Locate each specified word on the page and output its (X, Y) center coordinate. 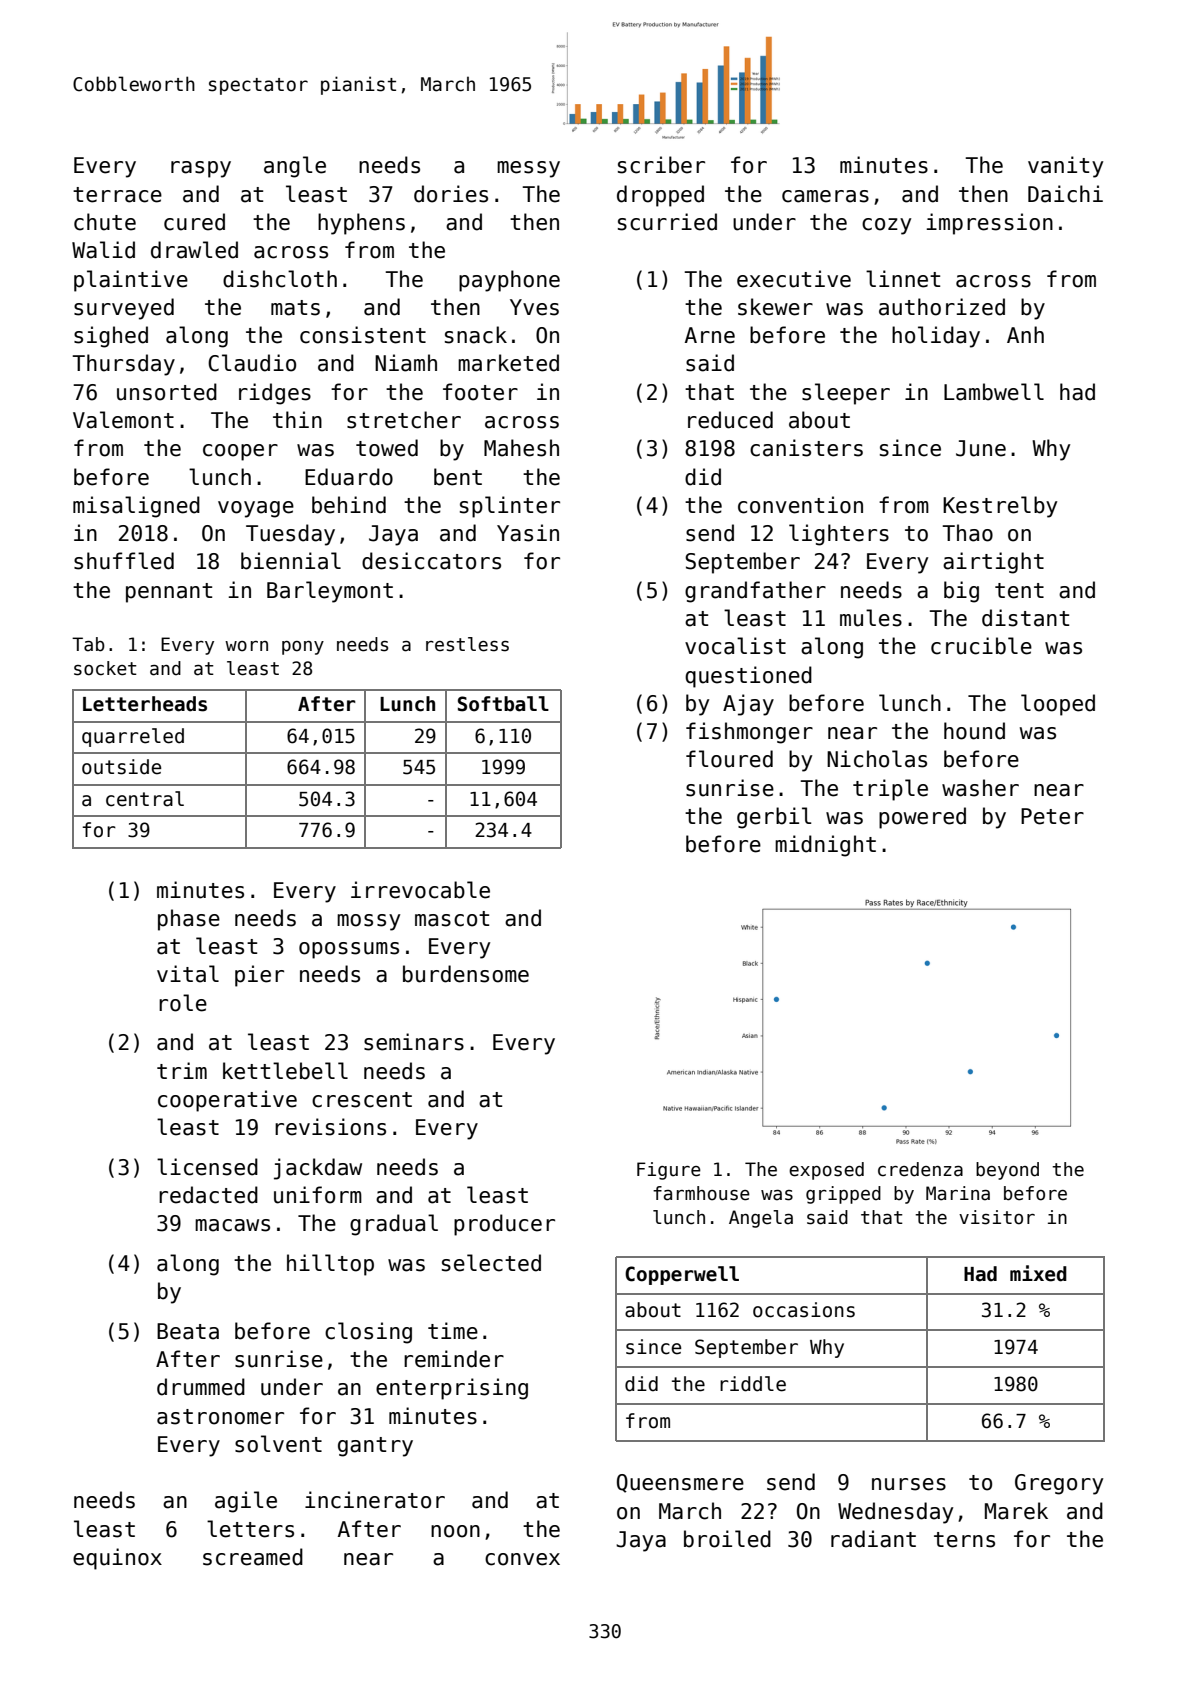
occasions (804, 1310)
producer (504, 1225)
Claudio (252, 363)
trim (182, 1070)
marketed (508, 363)
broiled (727, 1539)
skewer (775, 307)
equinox (117, 1559)
